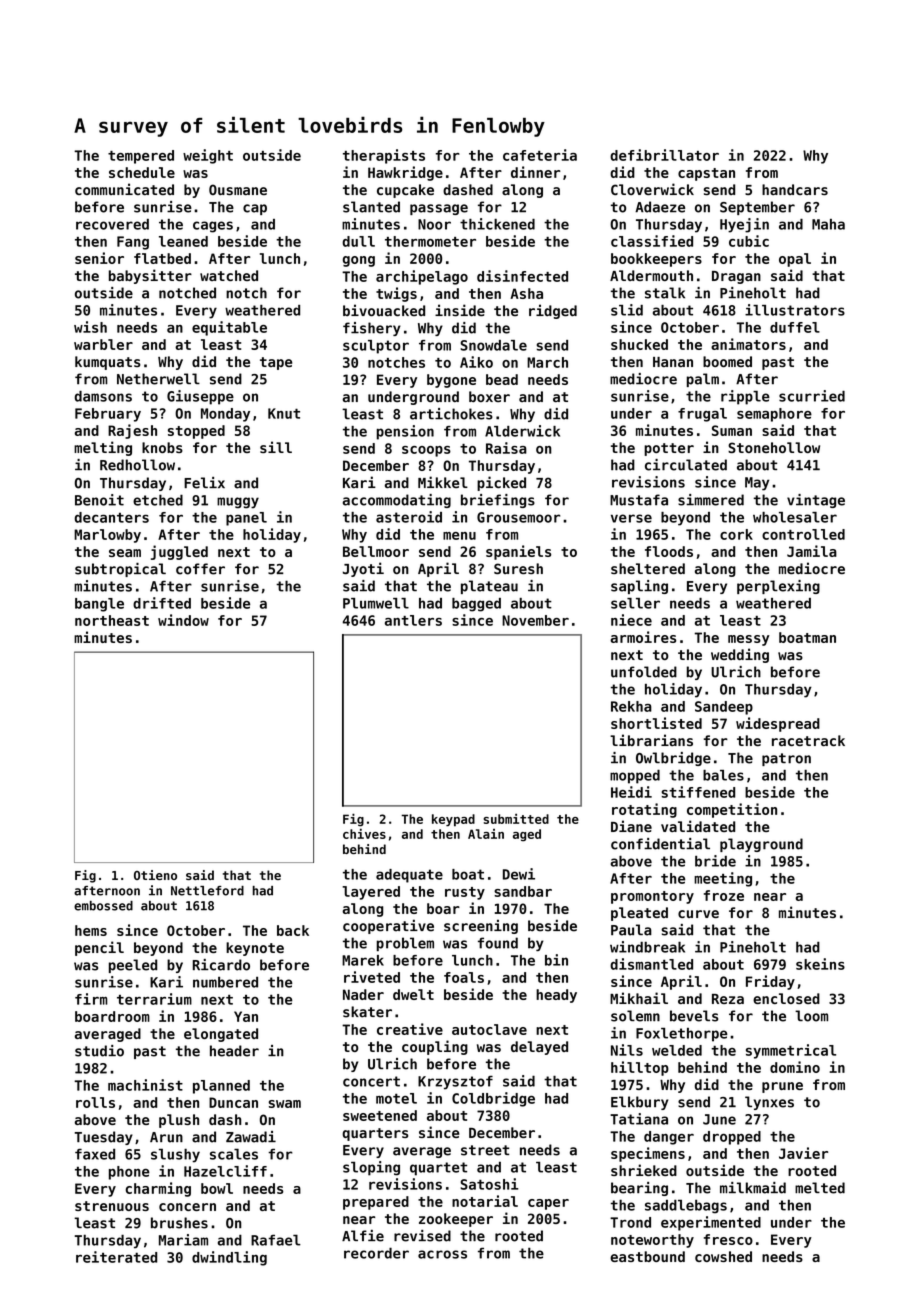  Describe the element at coordinates (795, 189) in the image. I see `handcars` at that location.
